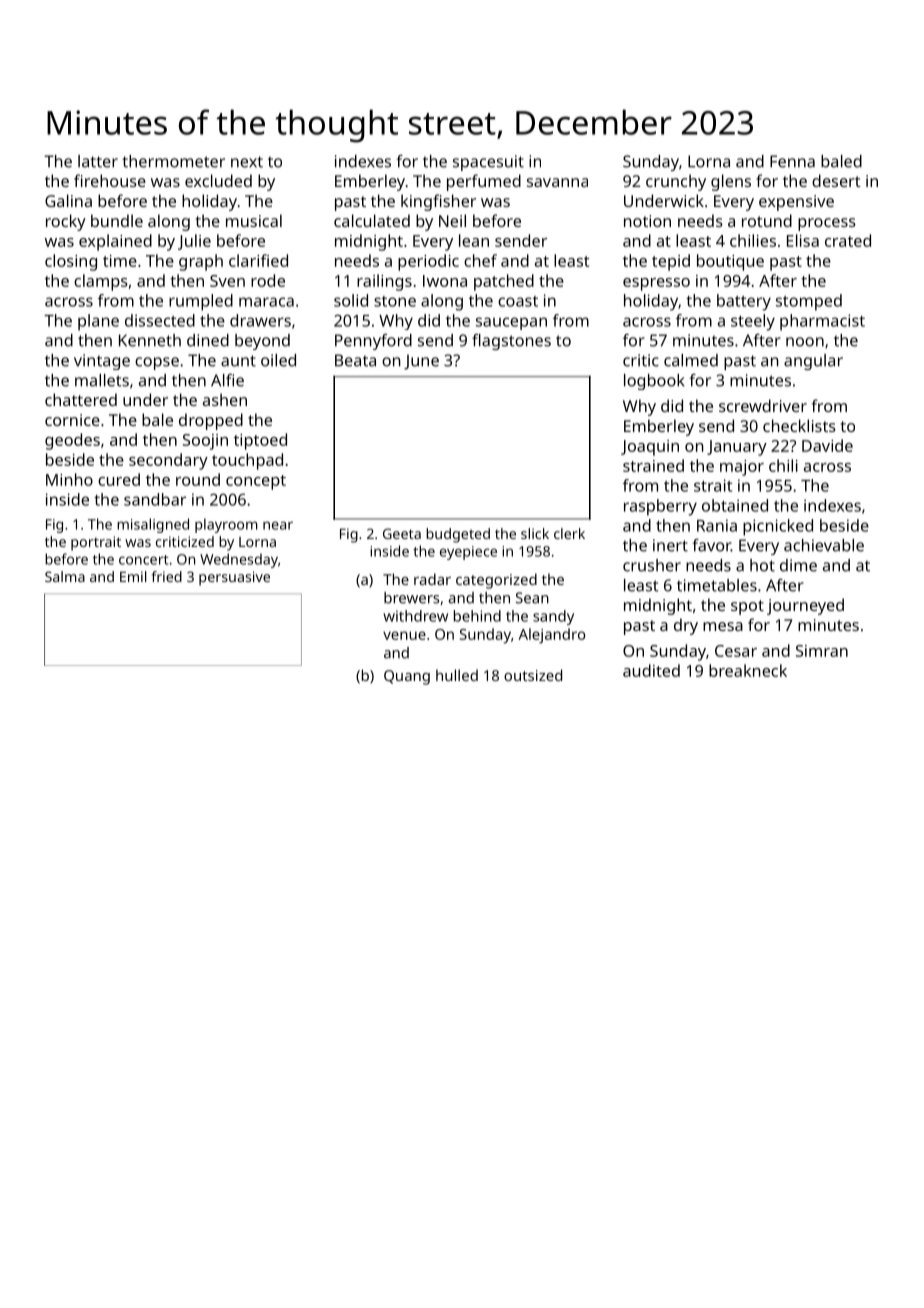 The width and height of the screenshot is (924, 1308). Describe the element at coordinates (155, 499) in the screenshot. I see `sandbar` at that location.
